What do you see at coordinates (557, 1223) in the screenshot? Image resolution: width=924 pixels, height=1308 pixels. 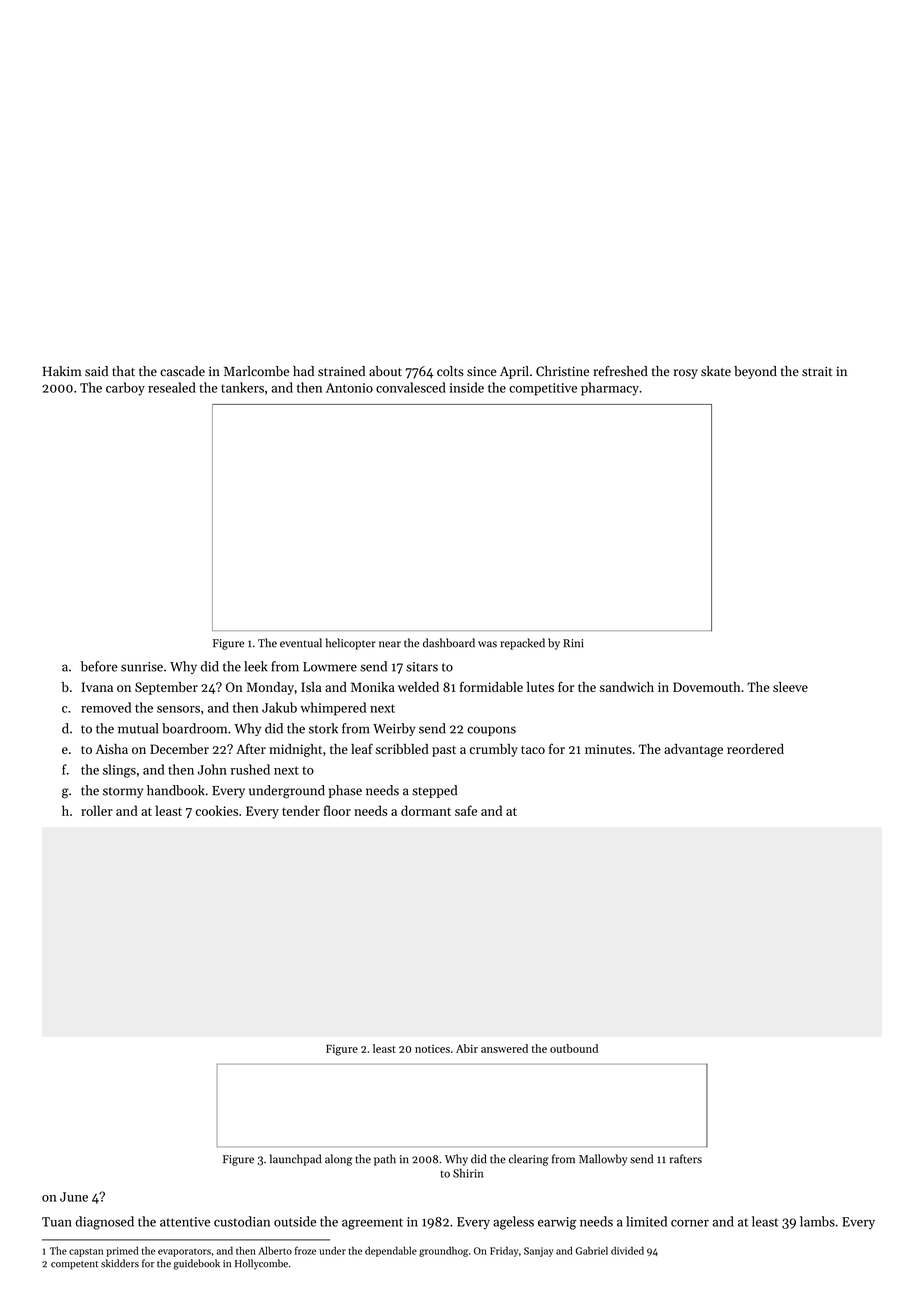 I see `earwig` at bounding box center [557, 1223].
